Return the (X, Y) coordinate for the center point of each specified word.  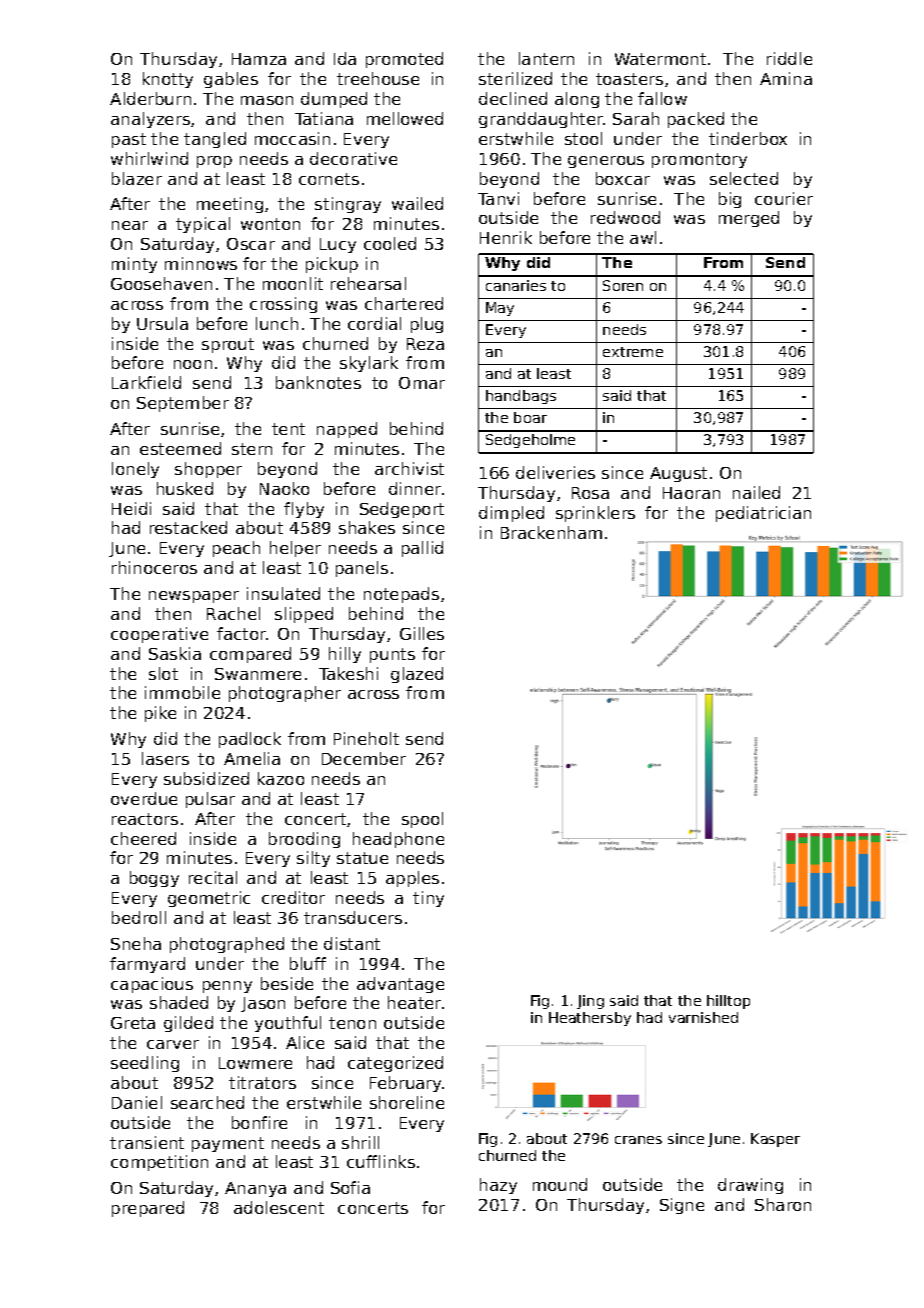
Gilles (422, 633)
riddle (789, 58)
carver (173, 1044)
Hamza (259, 59)
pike (160, 714)
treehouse (378, 78)
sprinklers (595, 514)
